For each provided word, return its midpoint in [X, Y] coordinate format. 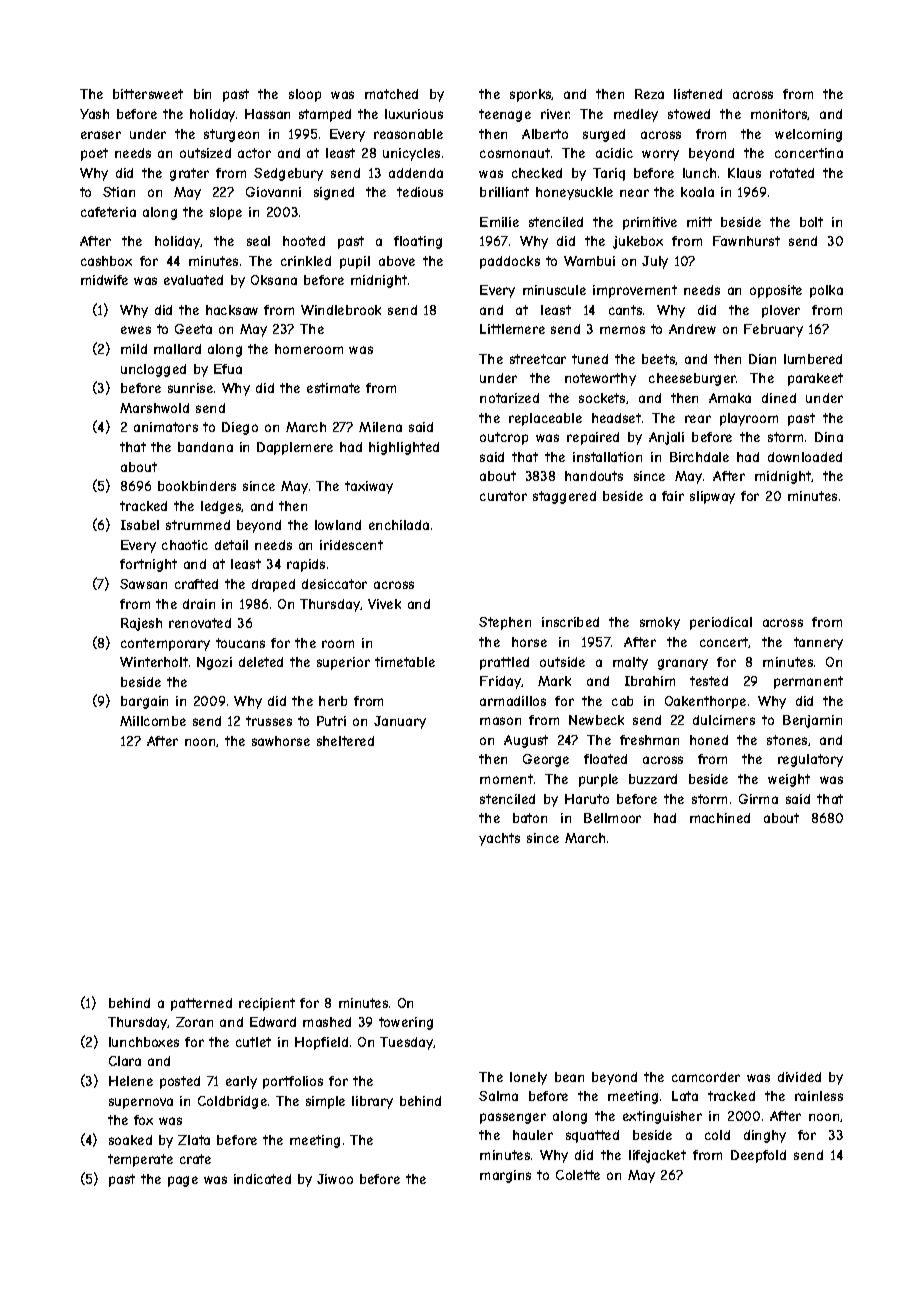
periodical [721, 623]
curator [503, 496]
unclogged [153, 370]
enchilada [399, 525]
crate [195, 1159]
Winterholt [154, 662]
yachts [499, 839]
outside [562, 662]
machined [720, 818]
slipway [712, 497]
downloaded [805, 457]
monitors [779, 114]
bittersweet [148, 94]
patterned [201, 1004]
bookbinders [197, 486]
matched [391, 94]
